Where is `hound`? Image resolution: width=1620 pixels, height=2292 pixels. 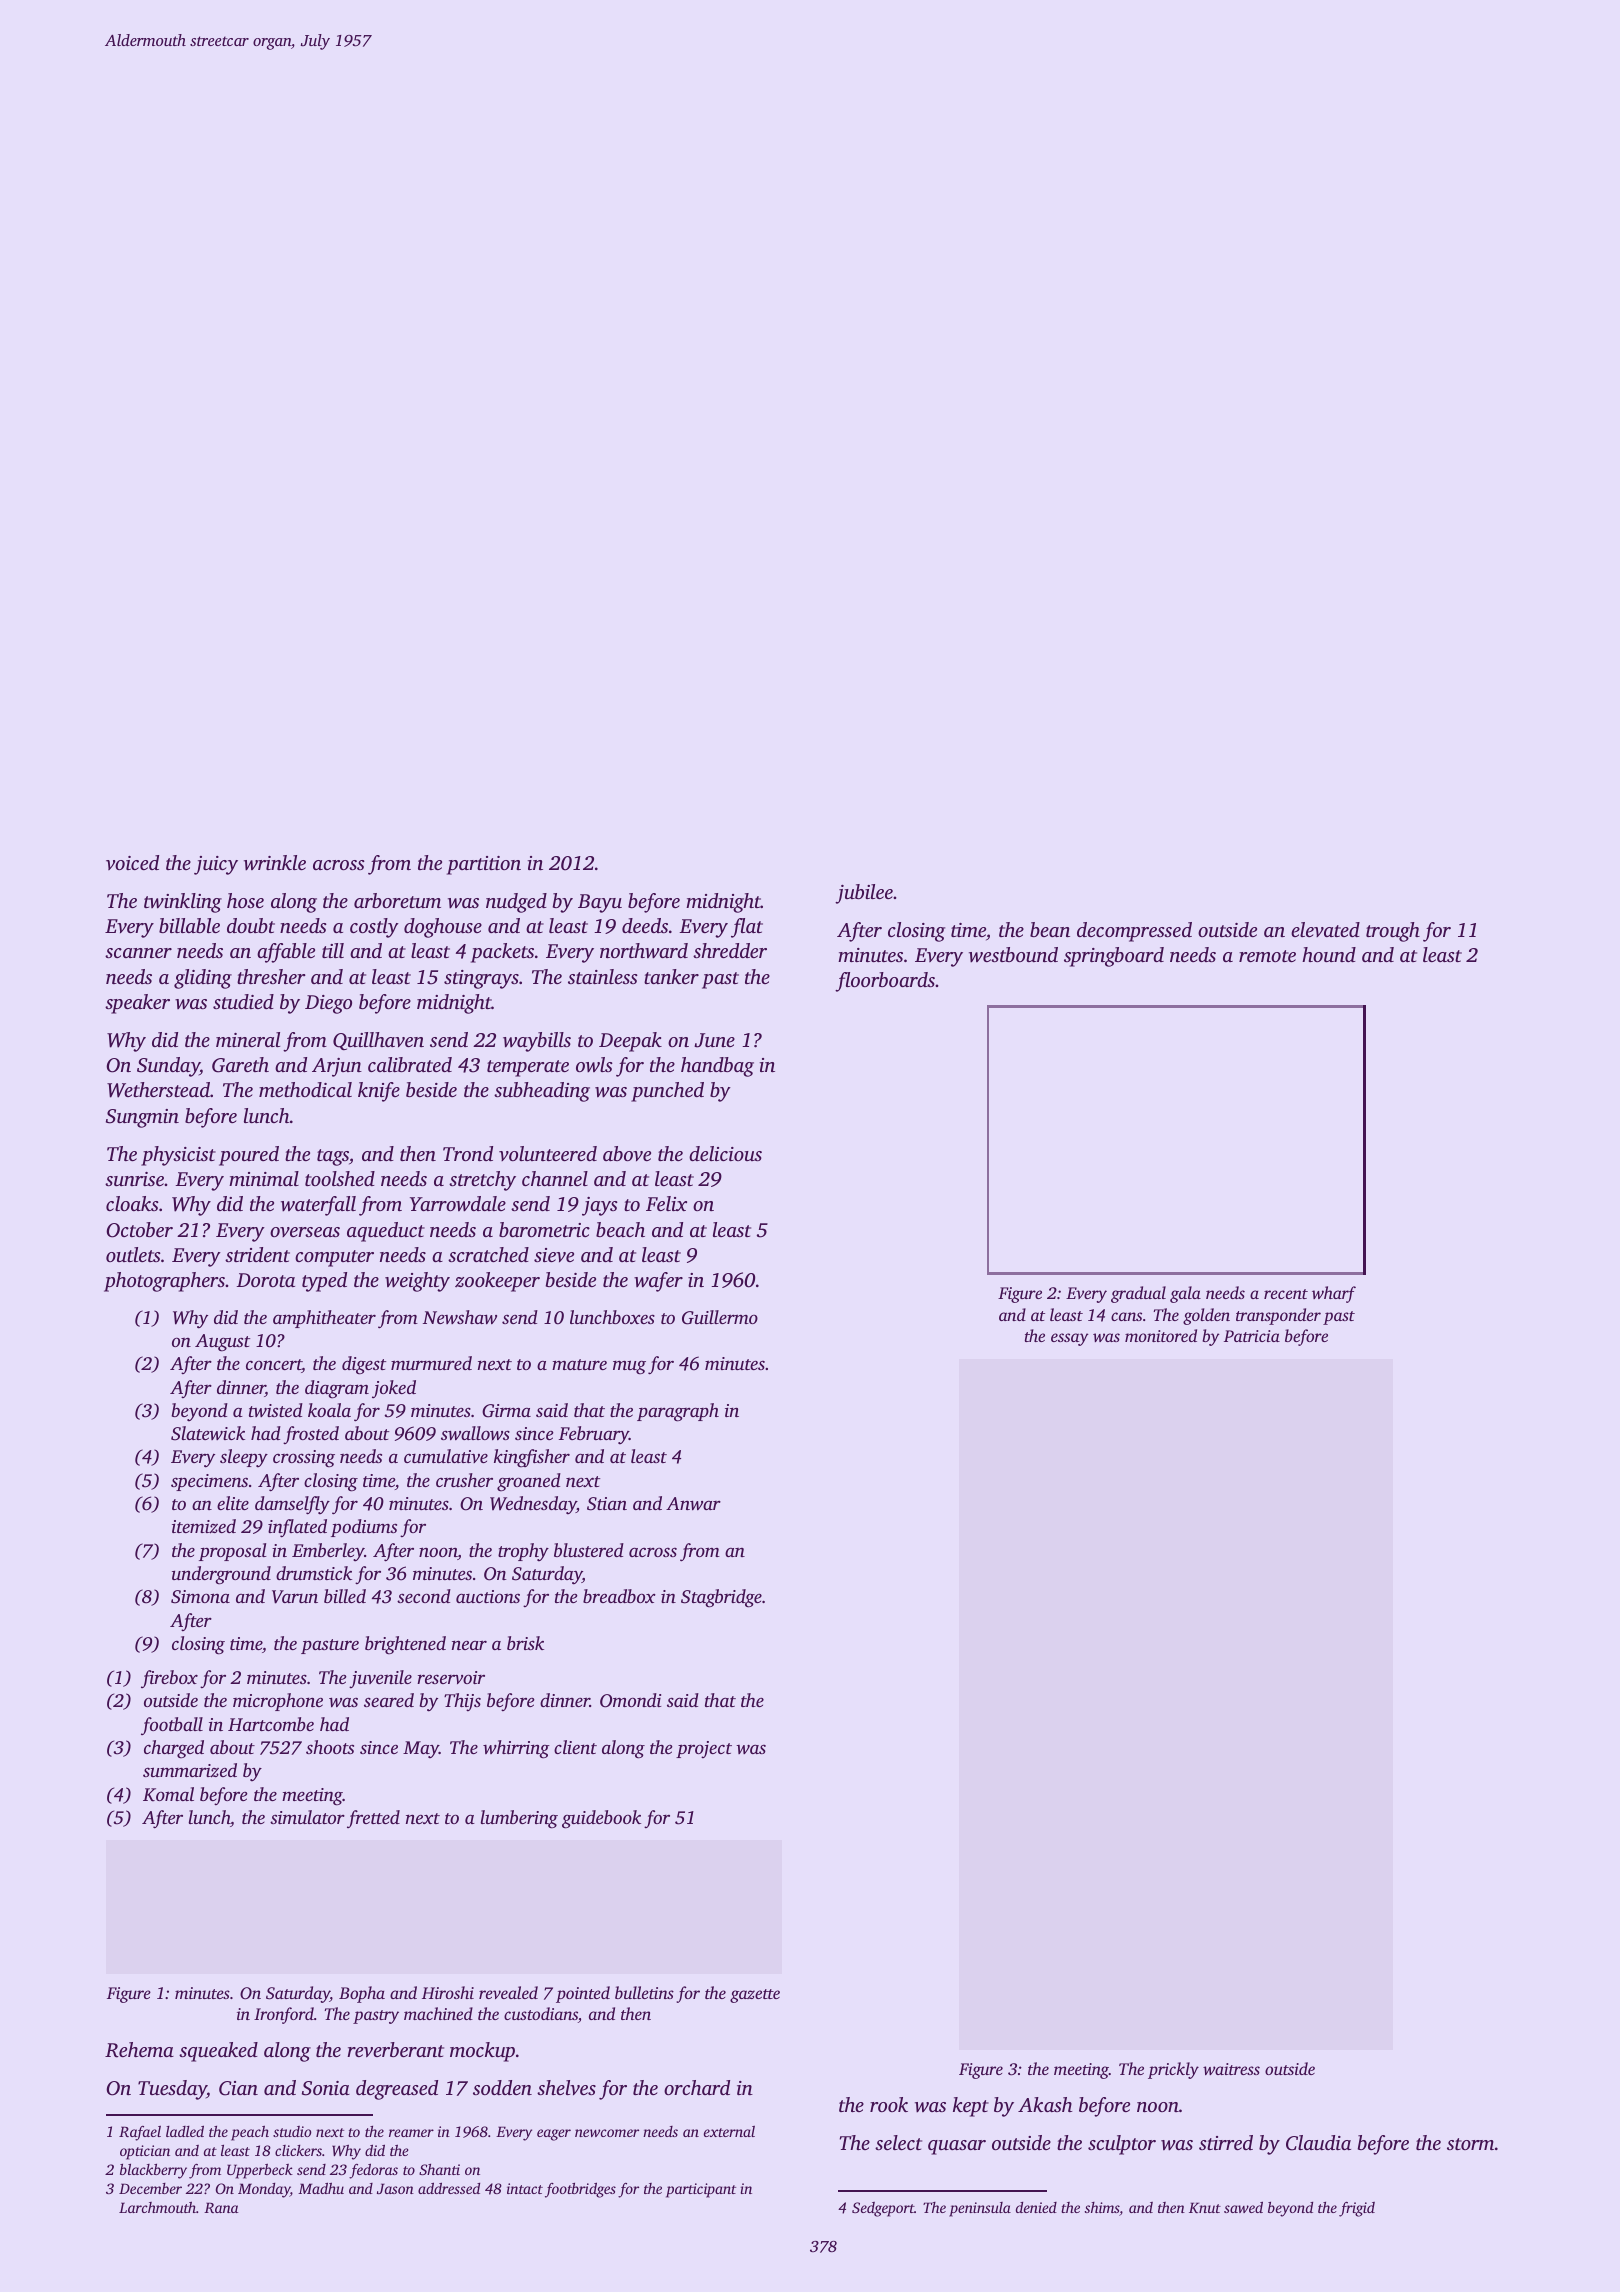
hound is located at coordinates (1329, 954).
